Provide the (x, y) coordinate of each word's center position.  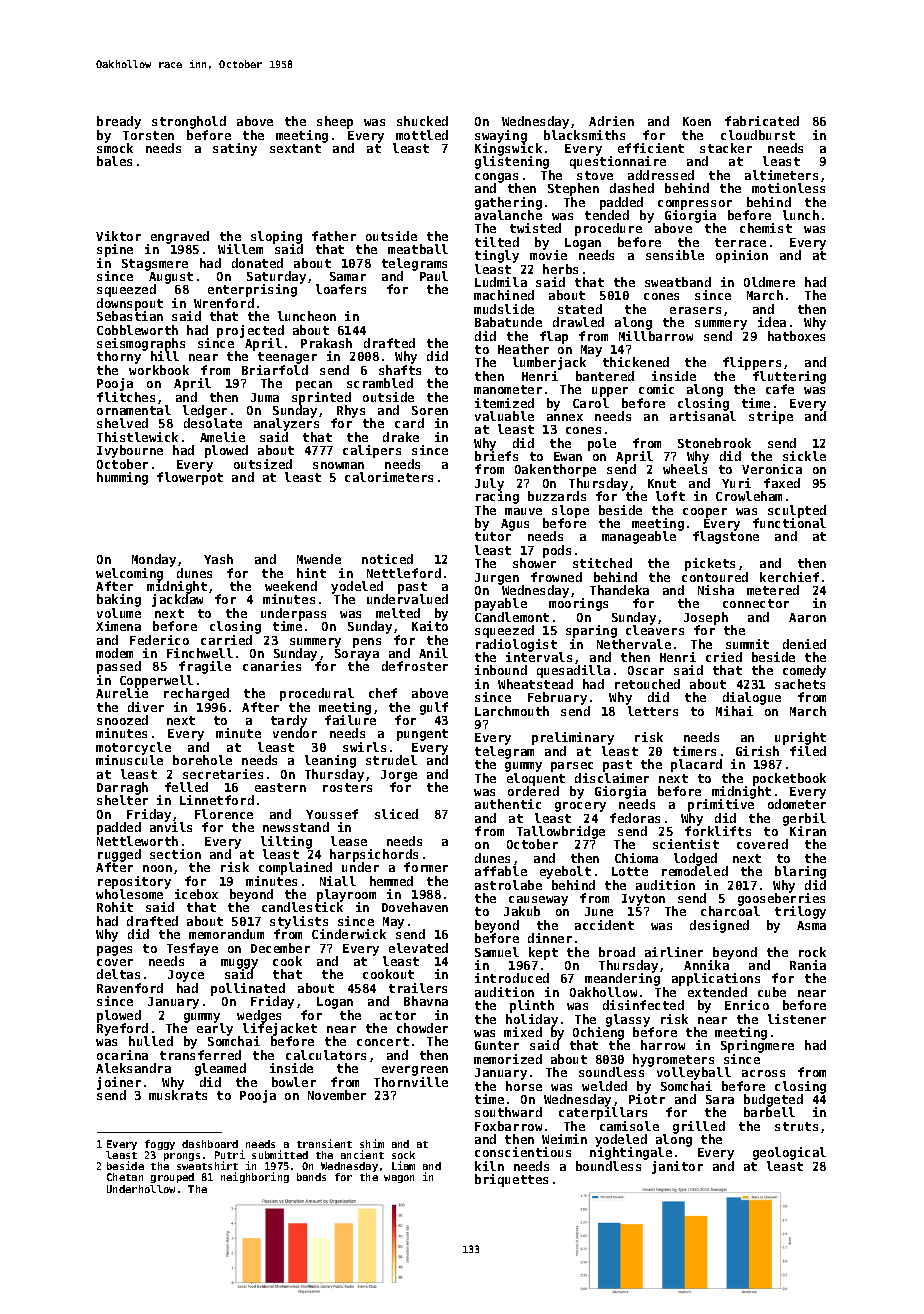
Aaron (807, 617)
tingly (497, 256)
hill (165, 356)
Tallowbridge (561, 833)
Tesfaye (192, 949)
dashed (632, 188)
